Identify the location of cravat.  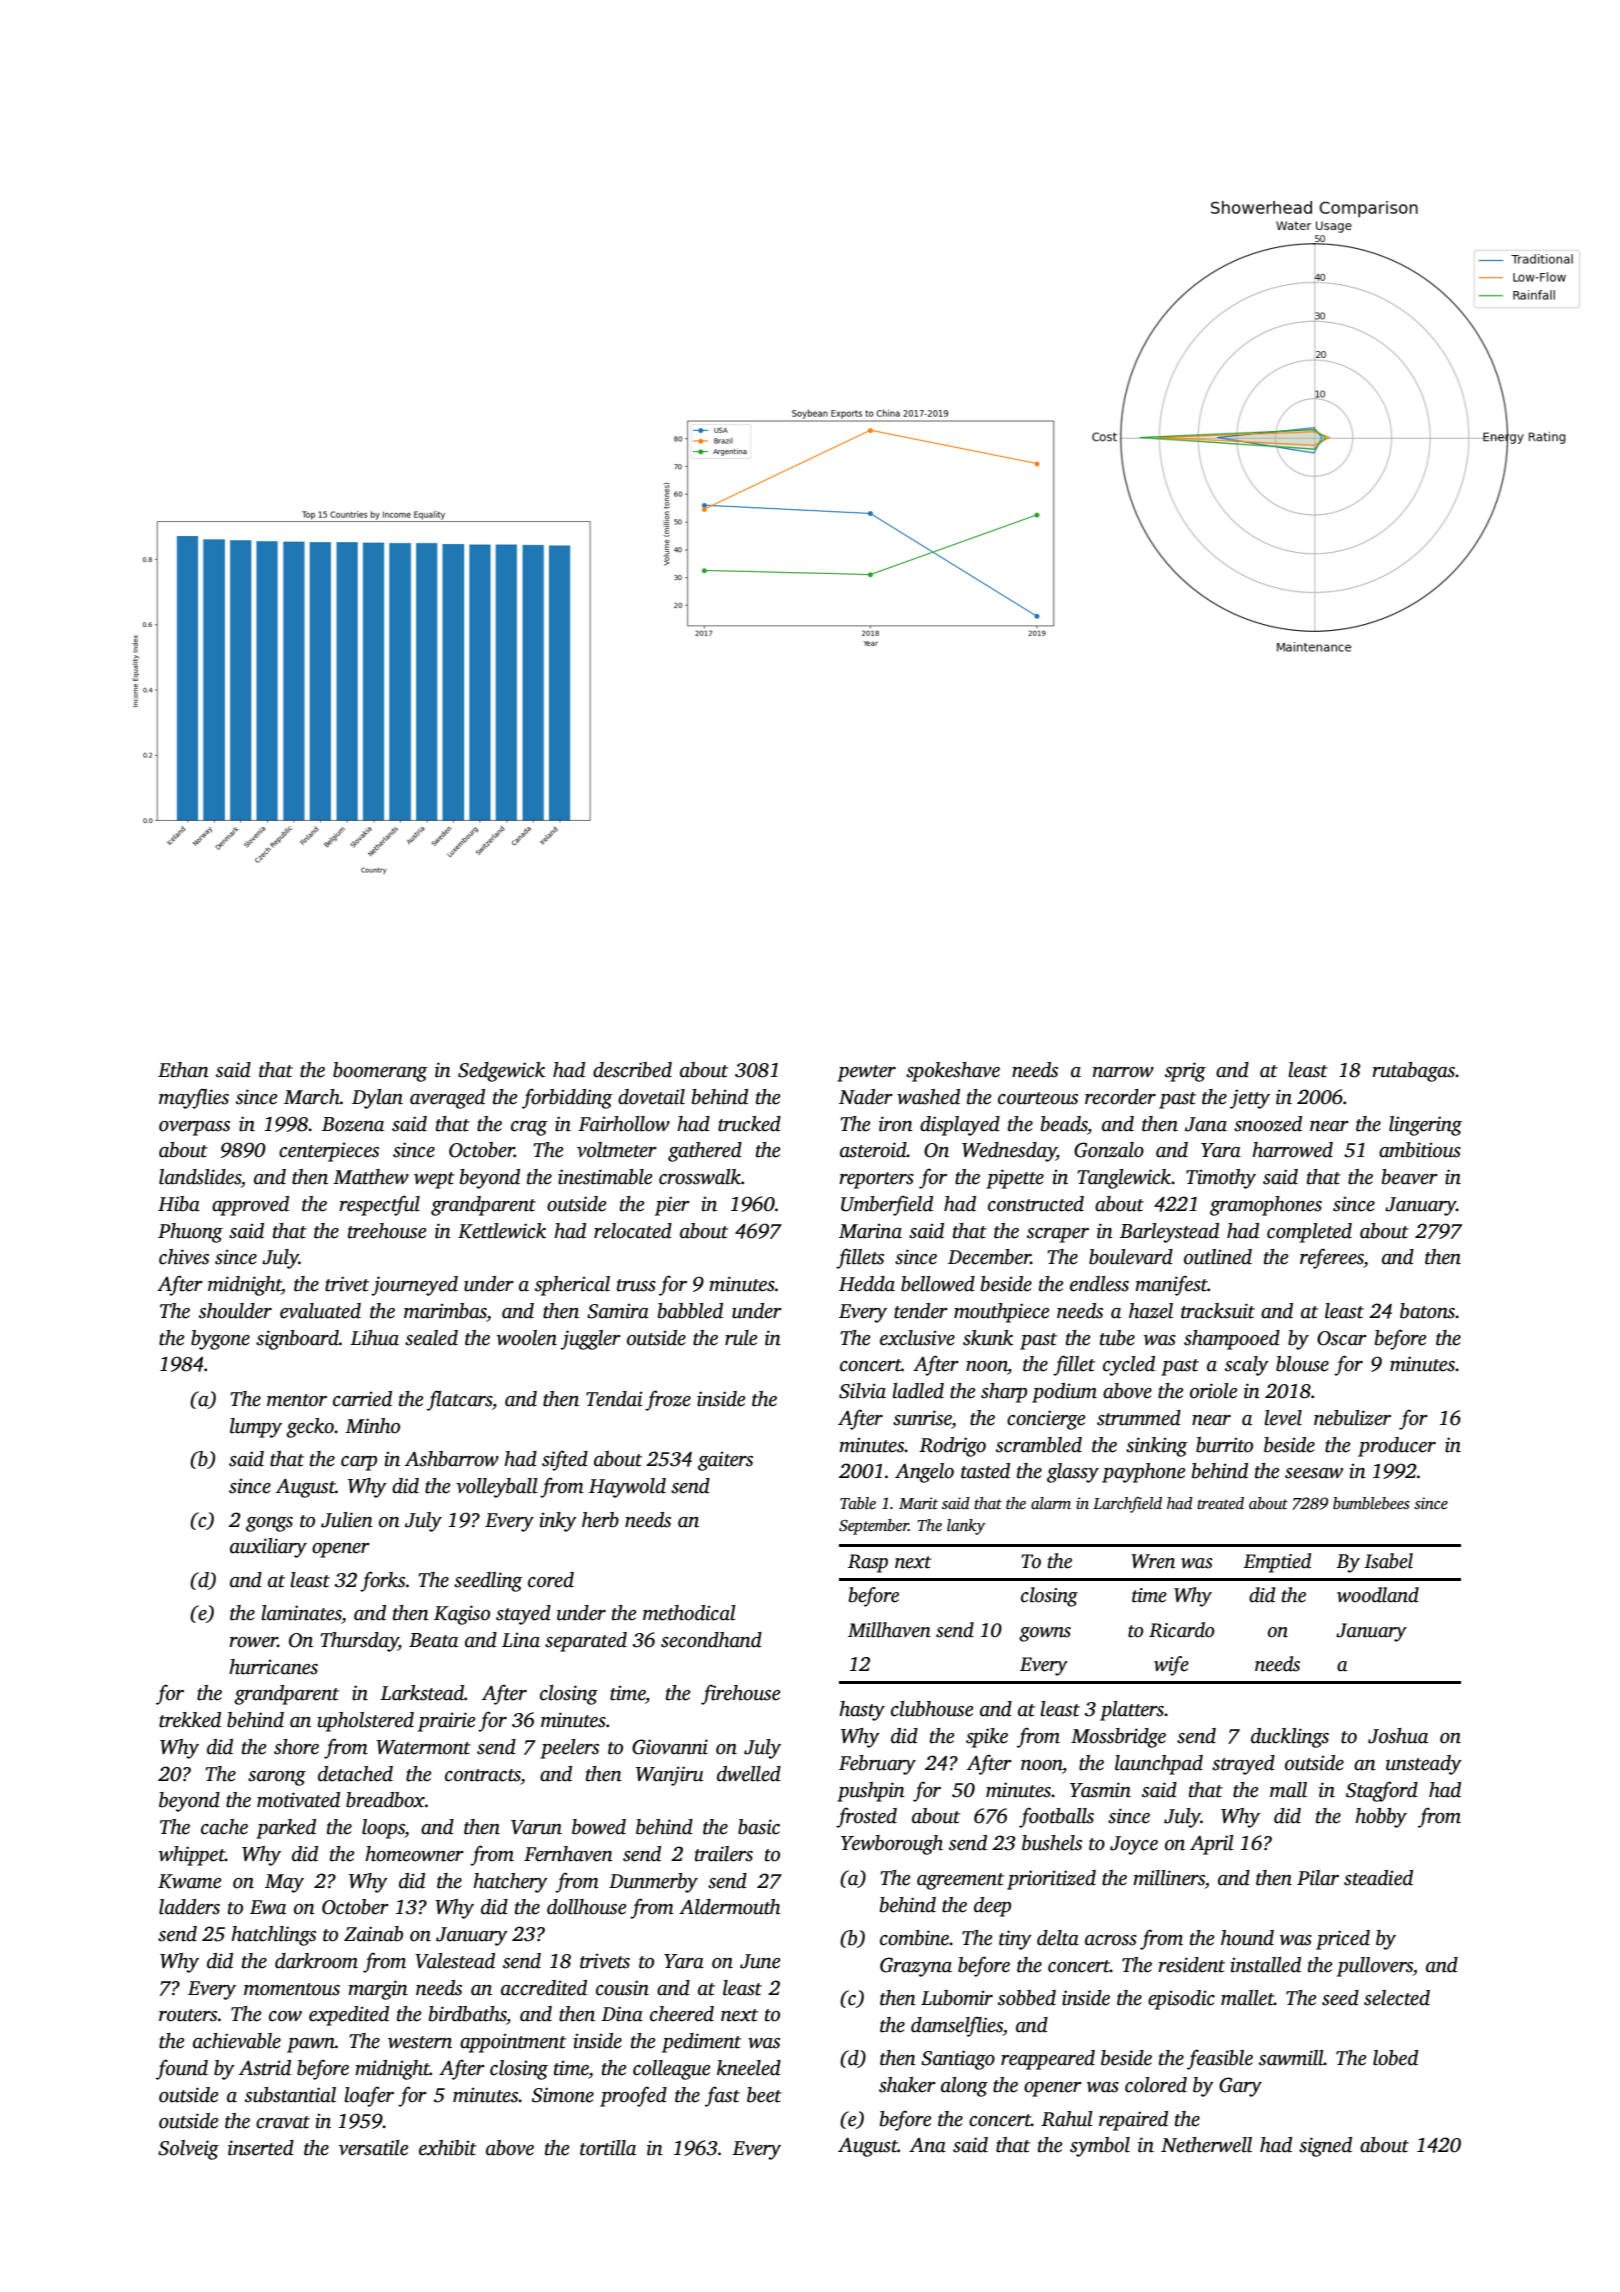
(283, 2122).
